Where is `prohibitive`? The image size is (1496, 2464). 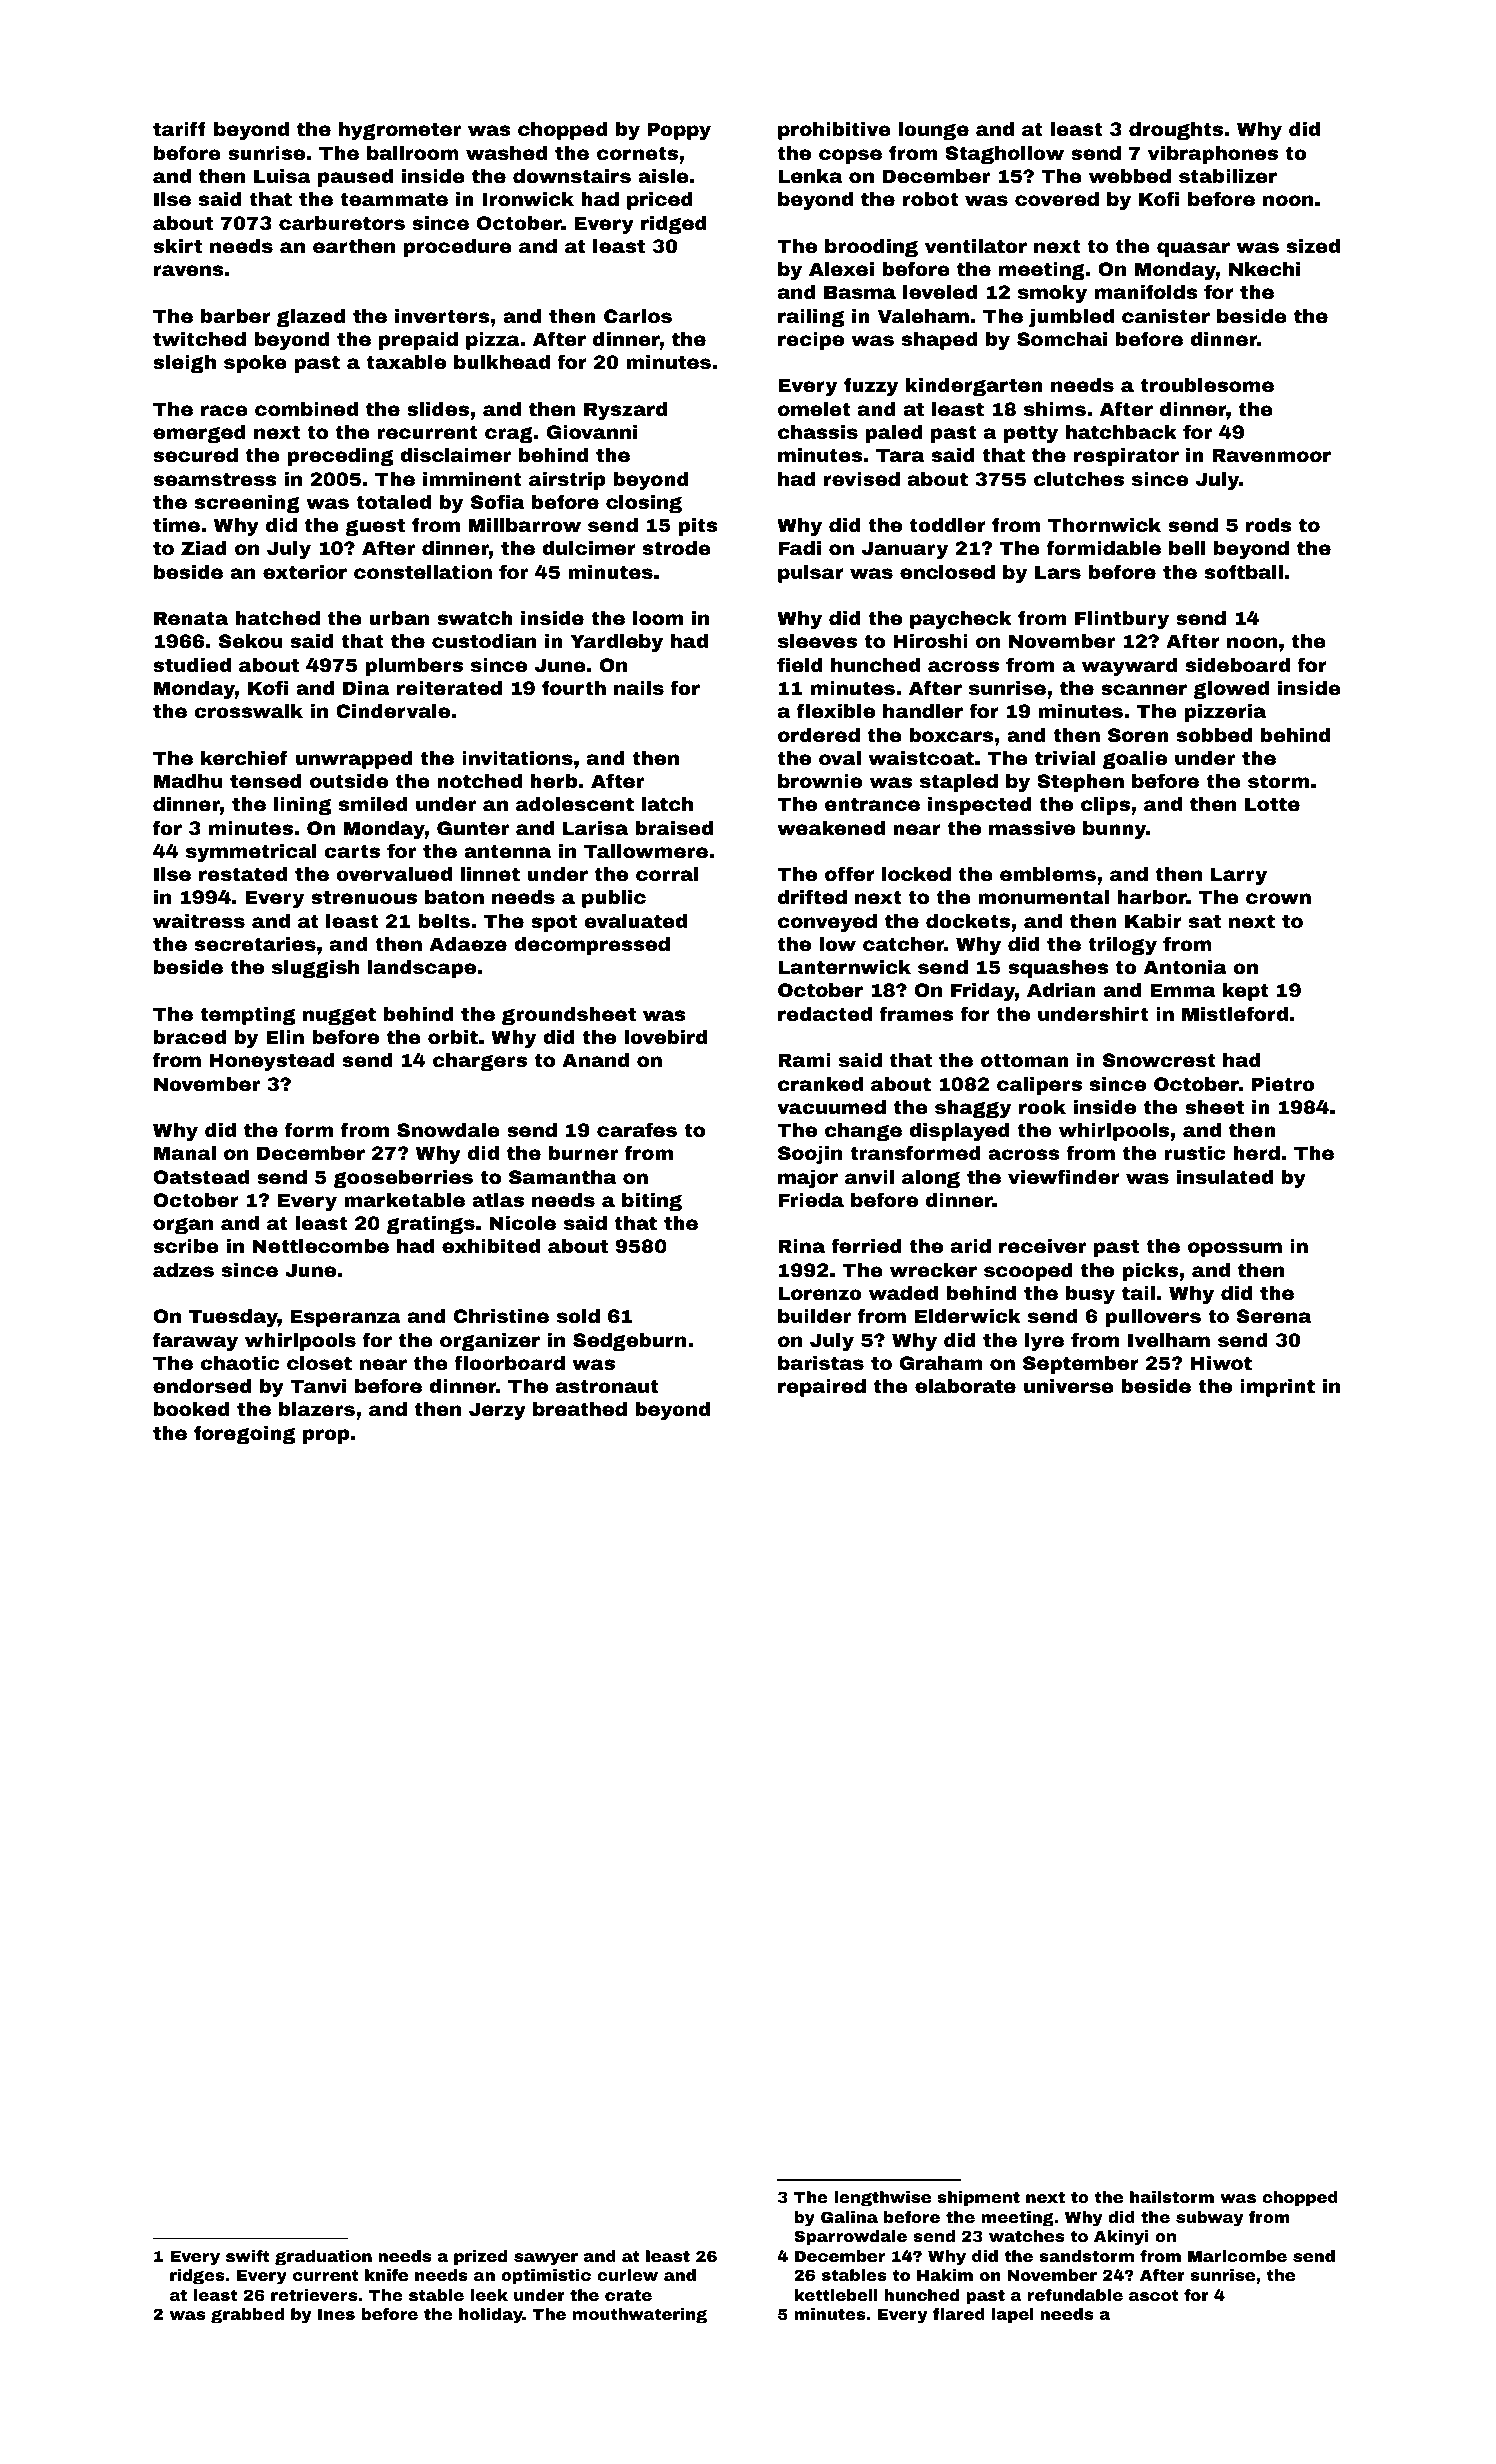 prohibitive is located at coordinates (834, 131).
